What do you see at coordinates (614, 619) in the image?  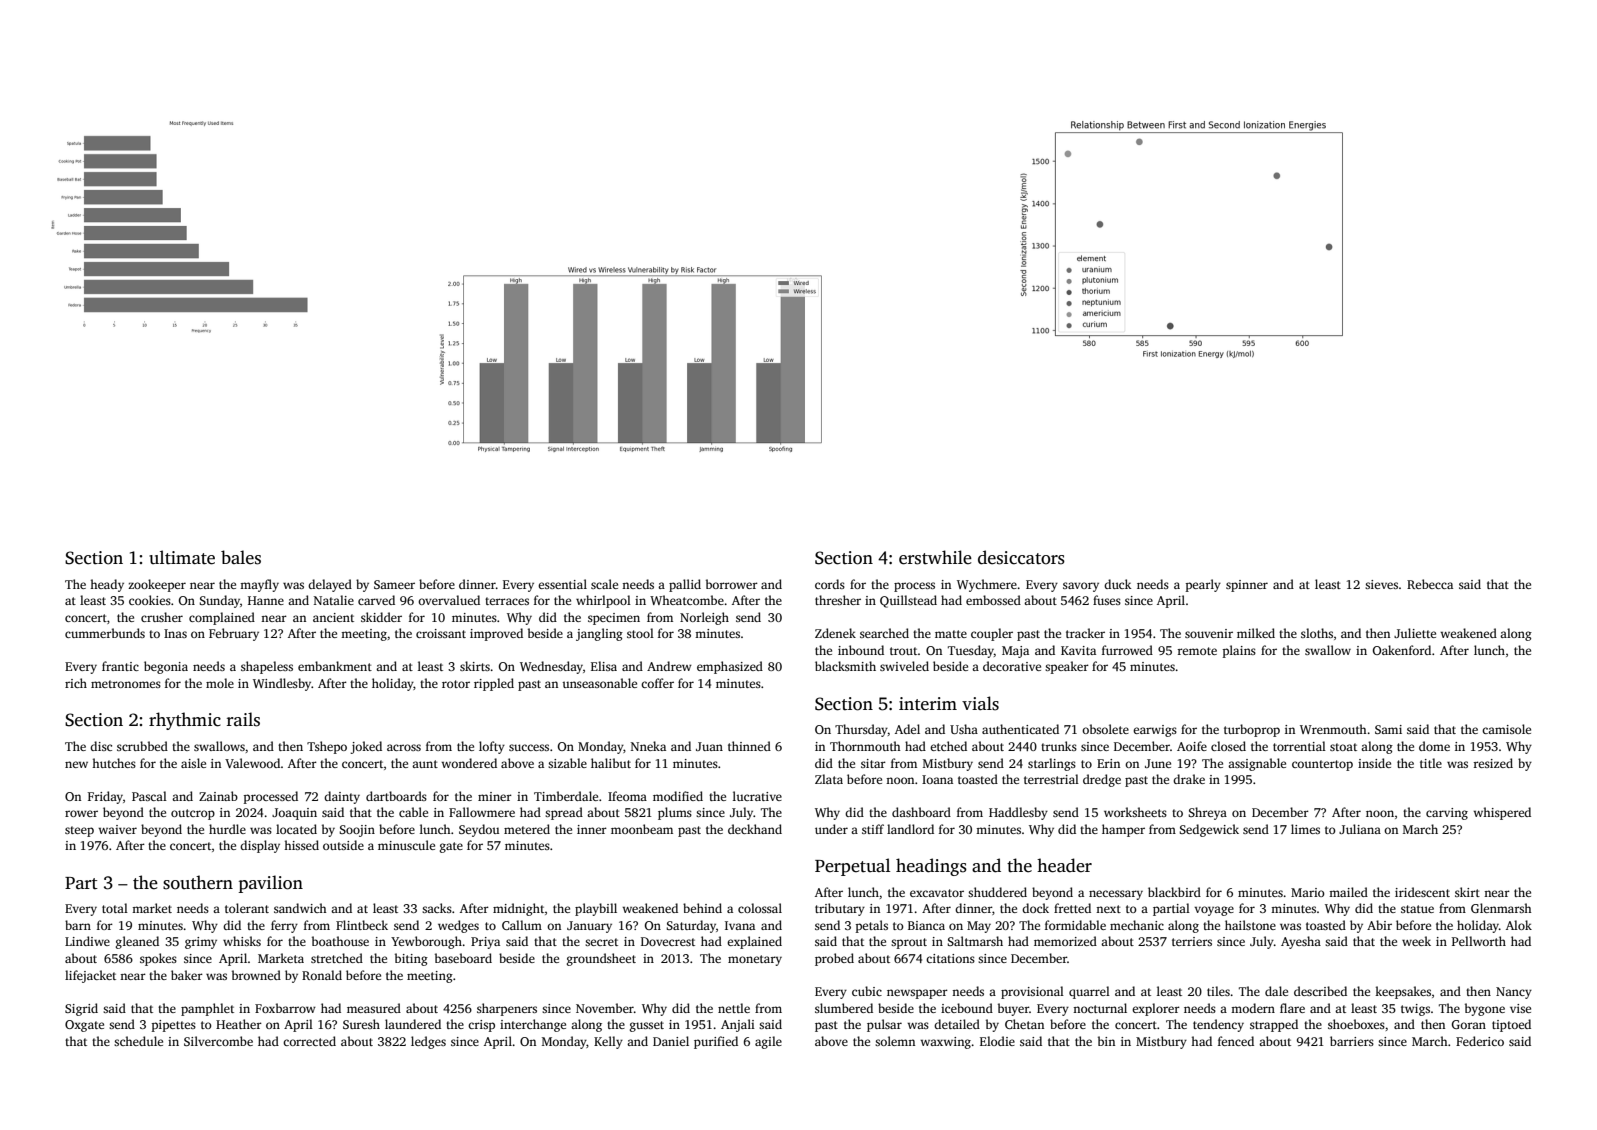 I see `specimen` at bounding box center [614, 619].
